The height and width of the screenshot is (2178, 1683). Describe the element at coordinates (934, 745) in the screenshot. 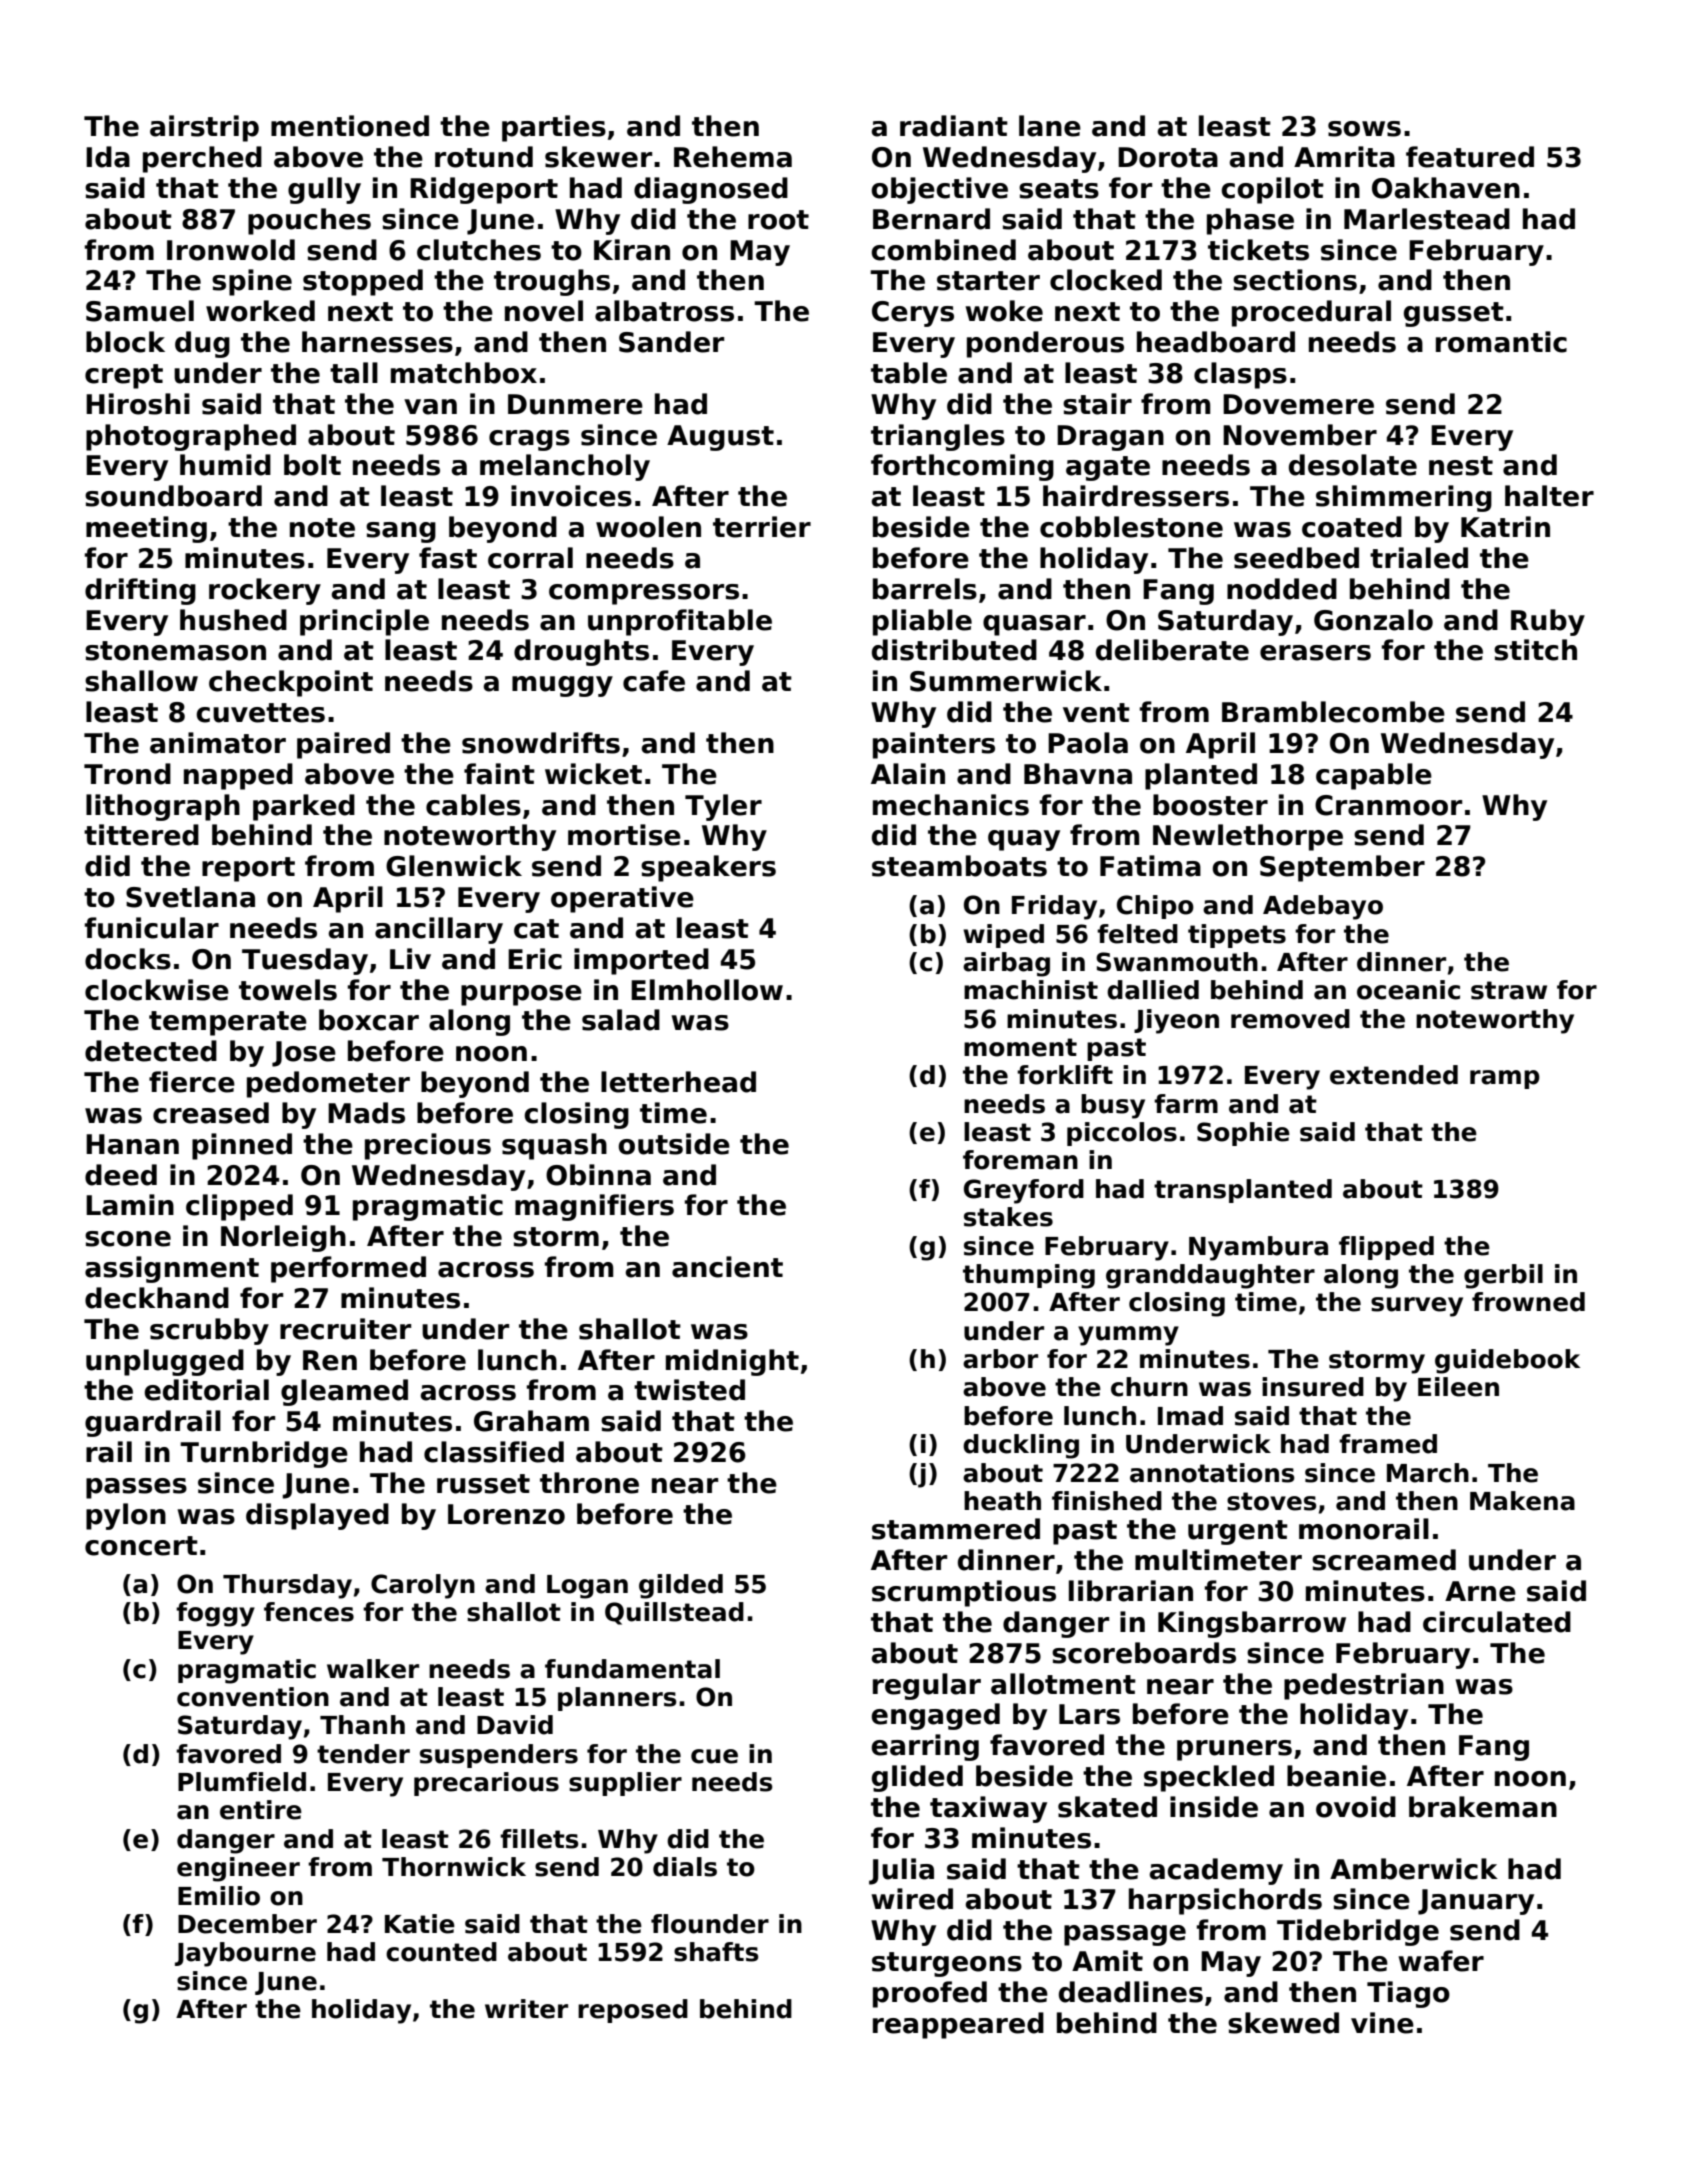

I see `painters` at that location.
